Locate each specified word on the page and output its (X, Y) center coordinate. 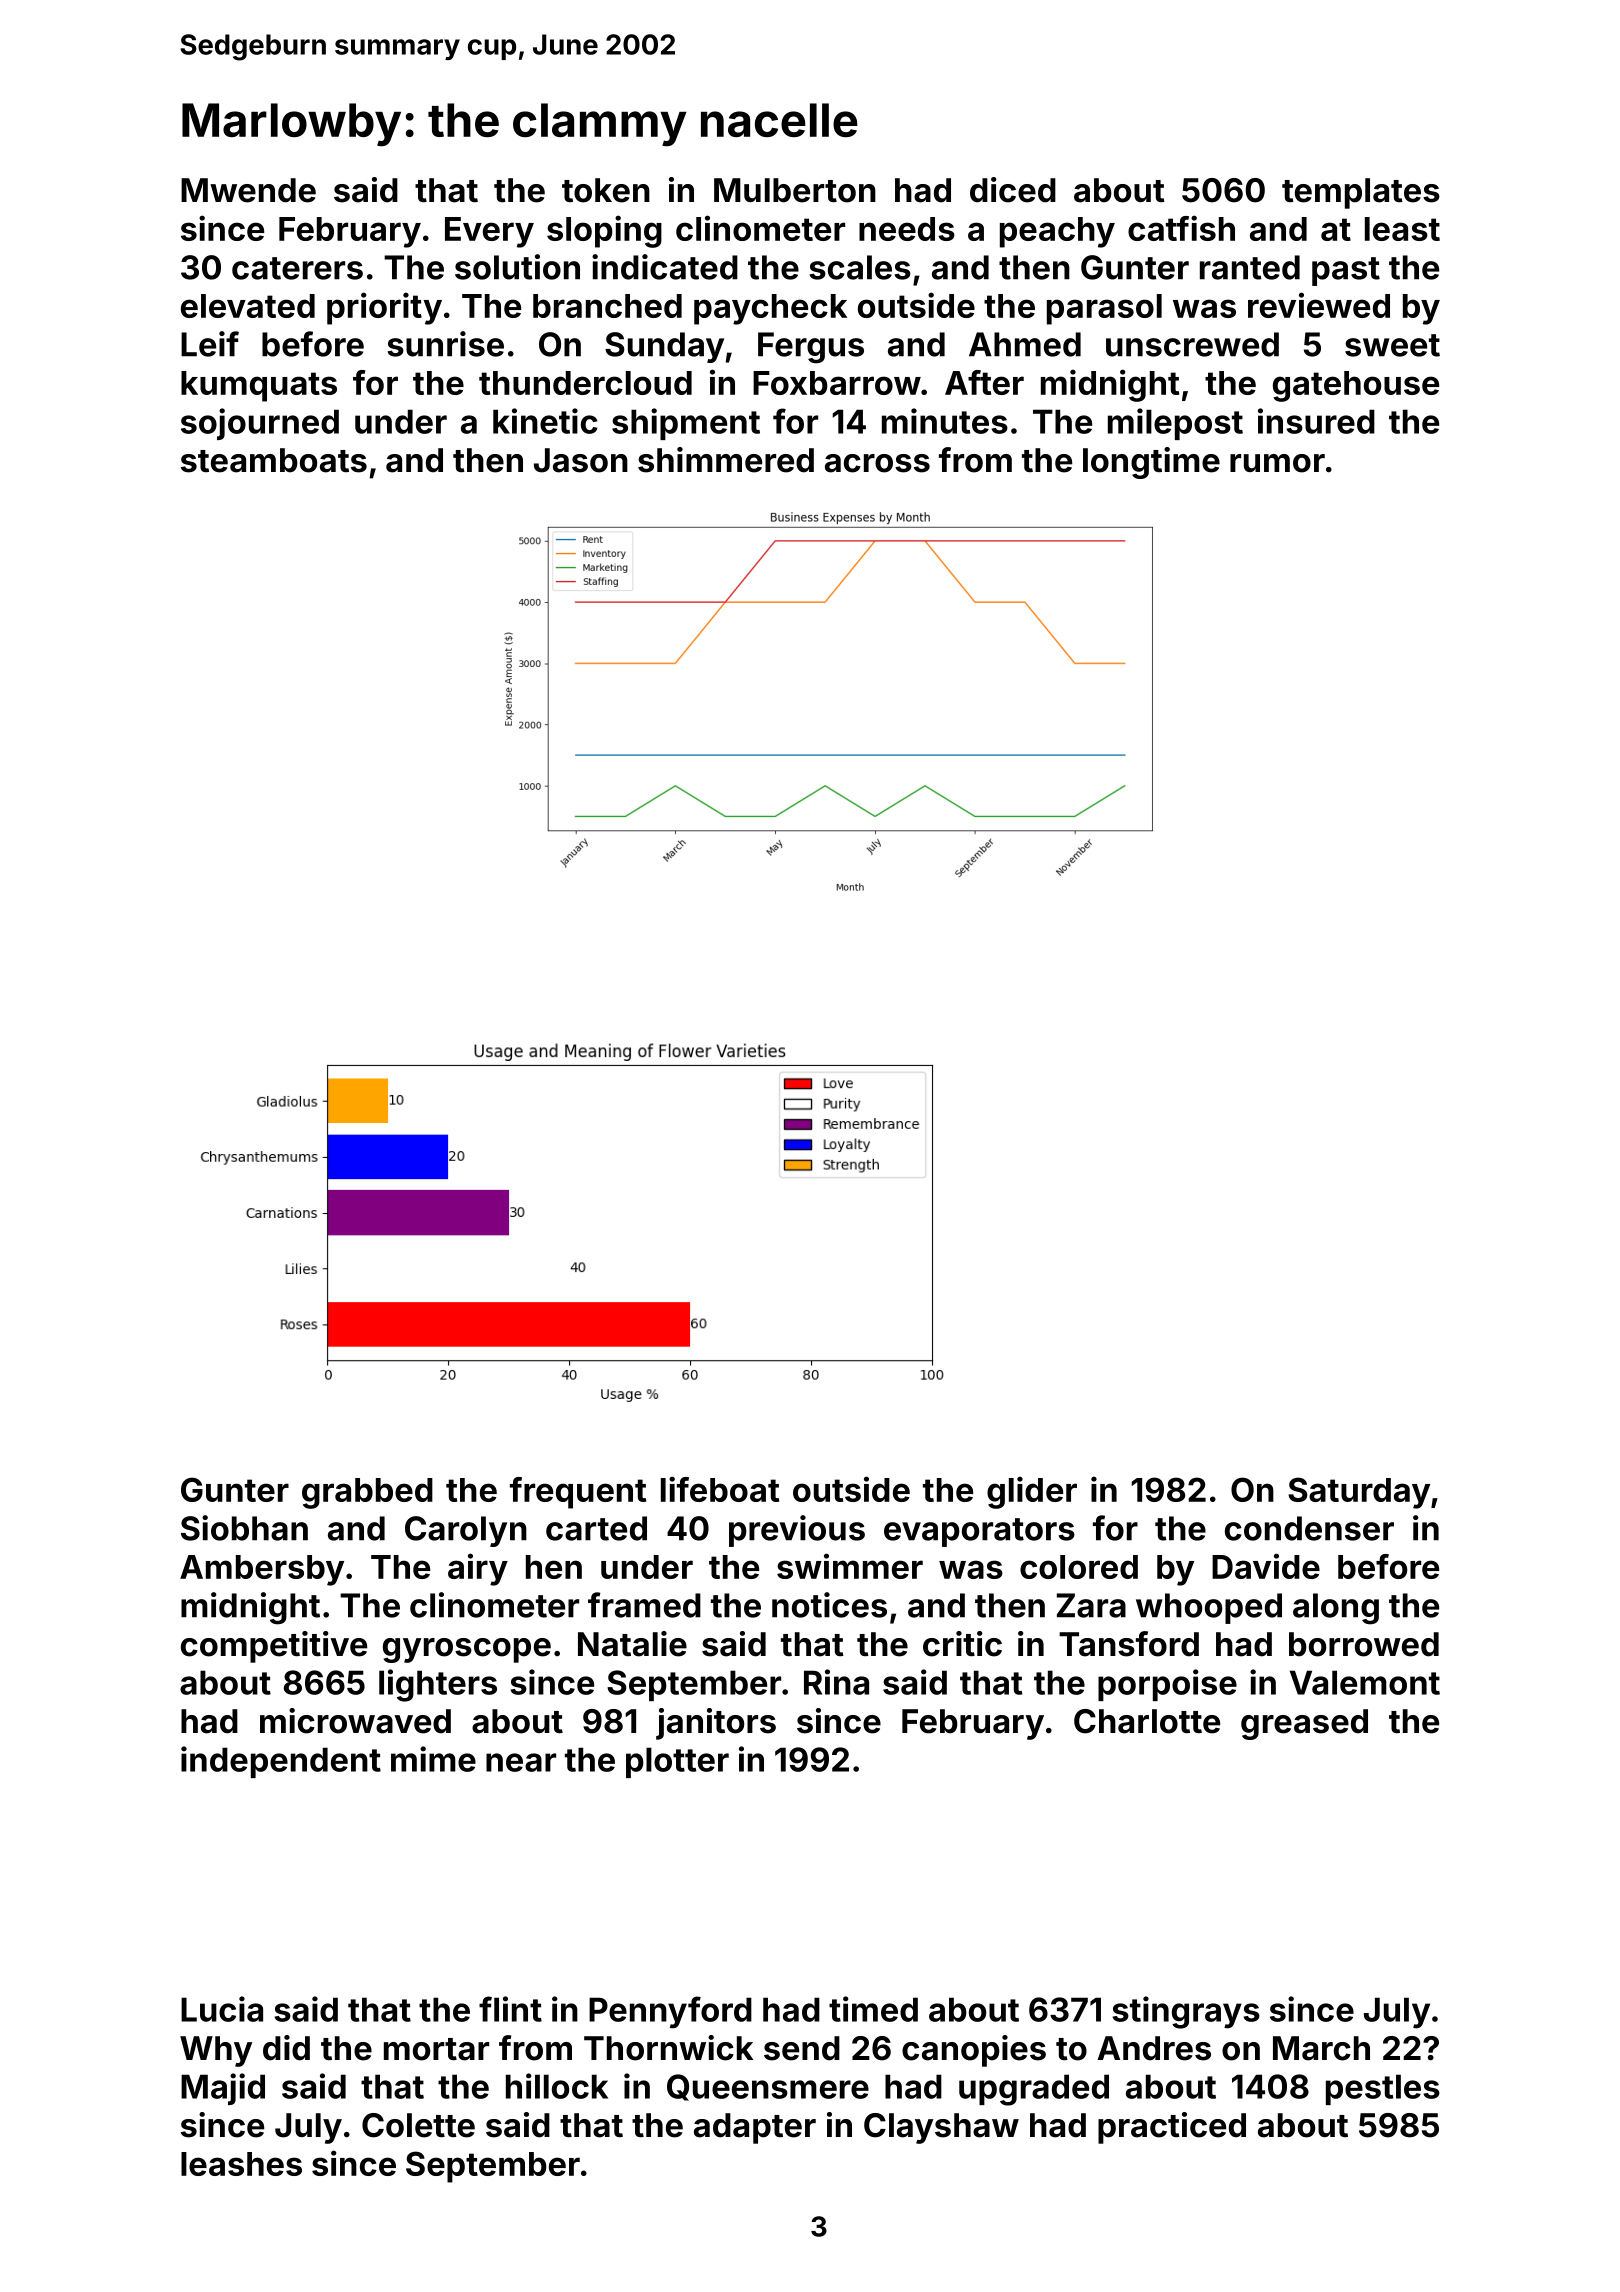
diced (1013, 190)
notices (829, 1605)
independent (281, 1762)
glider (1032, 1492)
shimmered (726, 460)
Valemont (1365, 1682)
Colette (418, 2125)
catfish (1181, 228)
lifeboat (720, 1489)
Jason (581, 460)
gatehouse (1356, 386)
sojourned (260, 424)
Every (489, 232)
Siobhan (244, 1528)
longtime (1151, 463)
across (877, 463)
